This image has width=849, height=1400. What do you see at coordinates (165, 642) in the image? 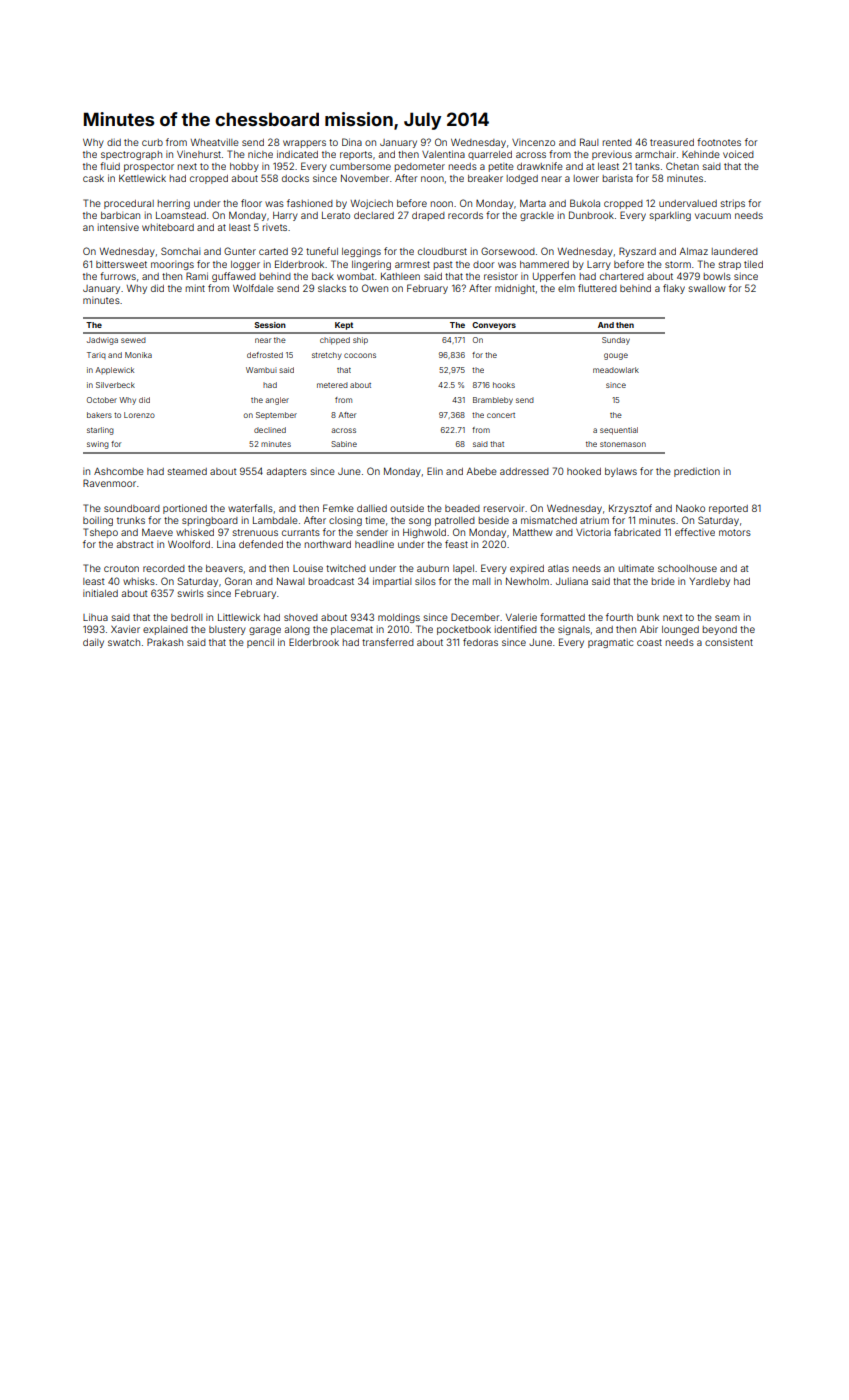
I see `Prakash` at bounding box center [165, 642].
